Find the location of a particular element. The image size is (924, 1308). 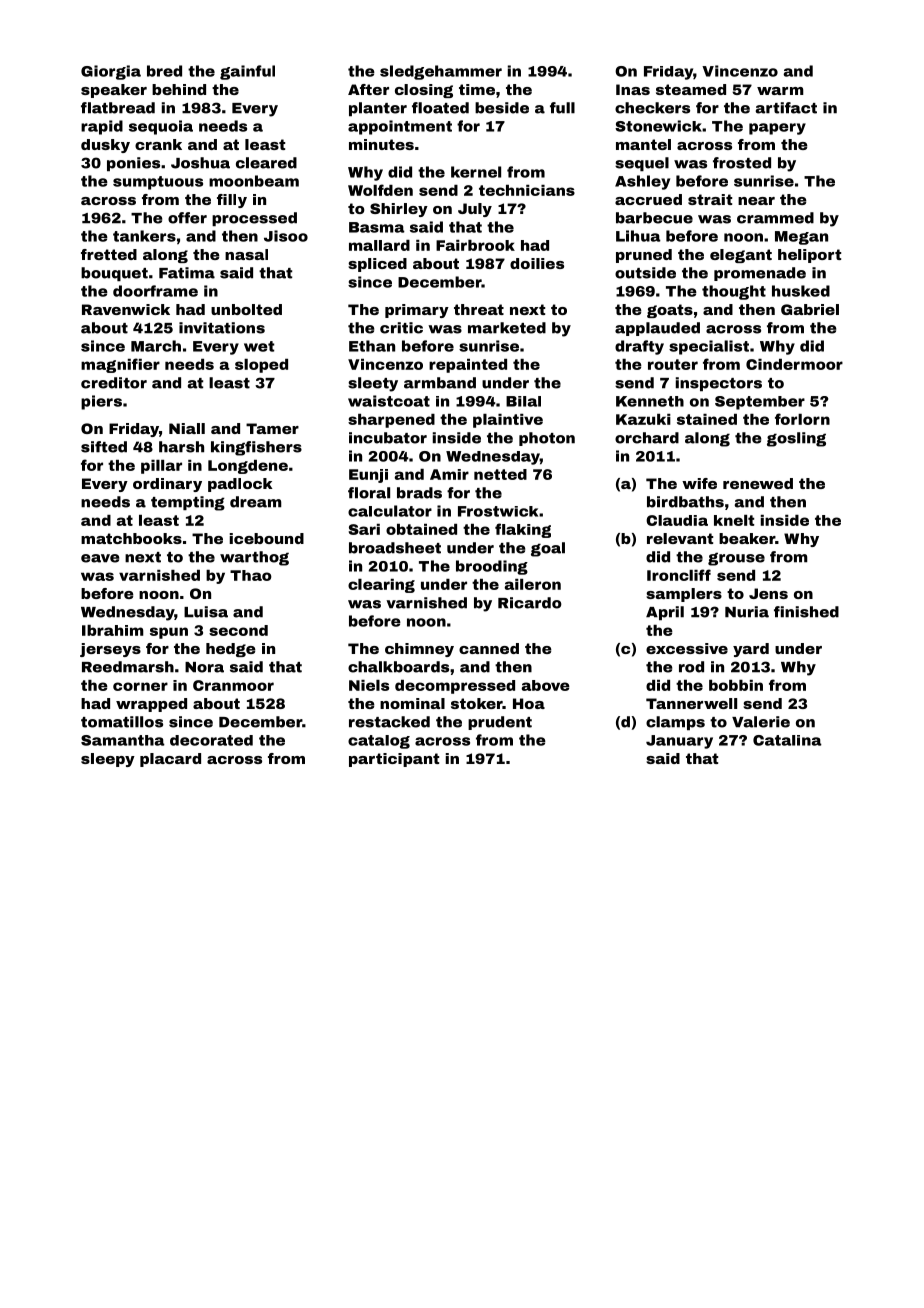

participant is located at coordinates (394, 760).
